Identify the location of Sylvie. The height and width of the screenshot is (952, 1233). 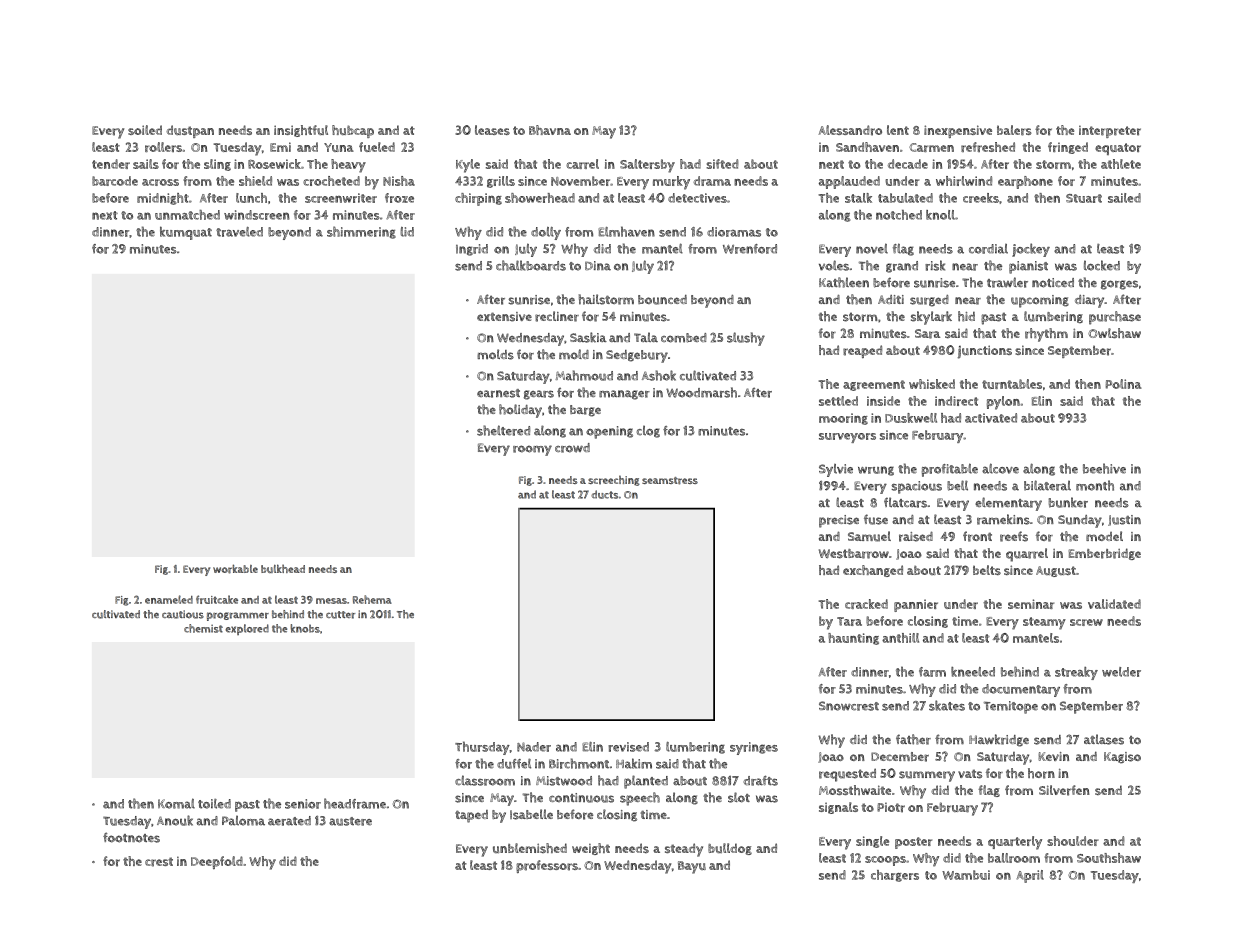
(836, 470).
